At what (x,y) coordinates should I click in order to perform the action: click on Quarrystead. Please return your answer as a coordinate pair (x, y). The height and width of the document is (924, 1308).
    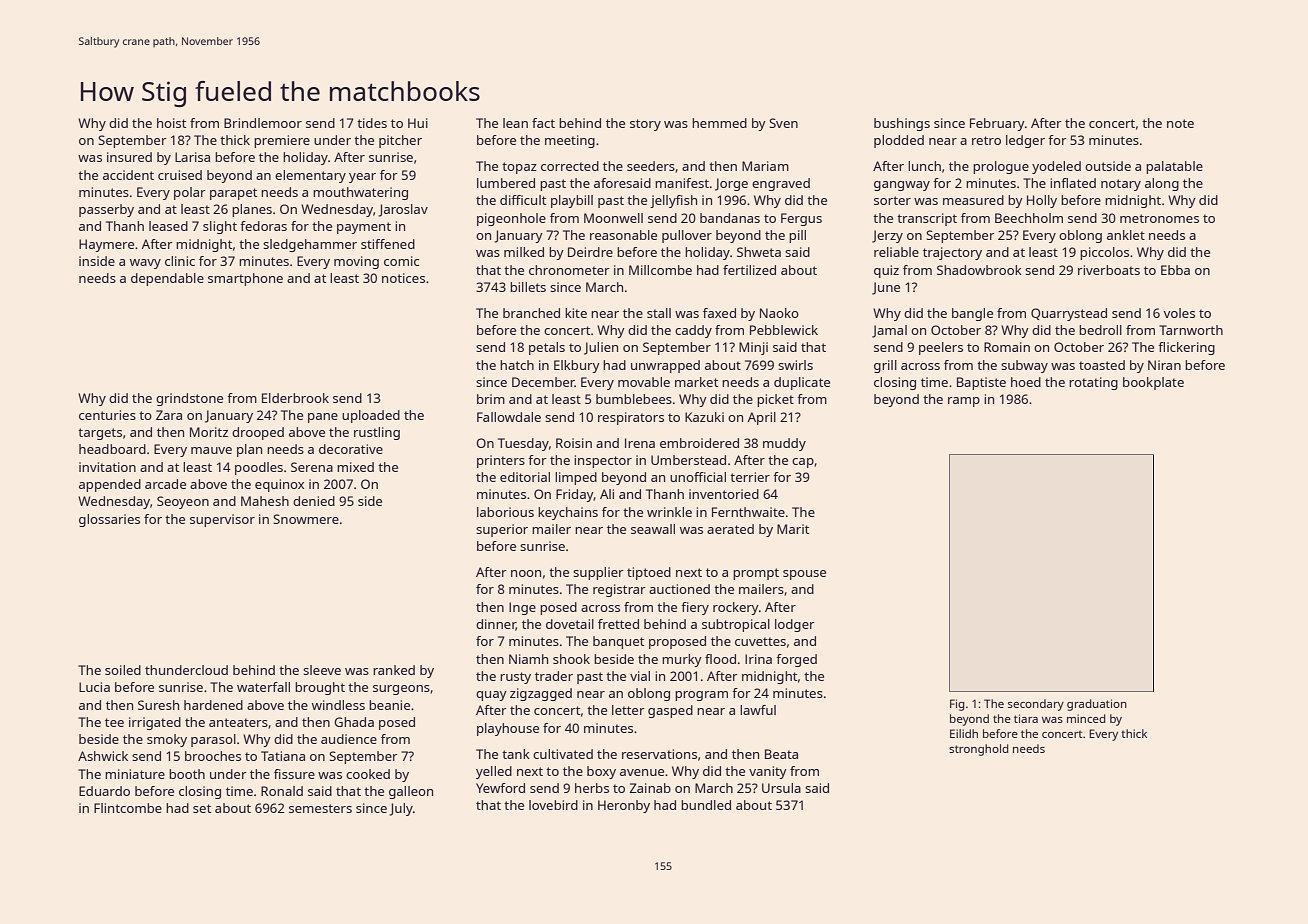
    Looking at the image, I should click on (1069, 314).
